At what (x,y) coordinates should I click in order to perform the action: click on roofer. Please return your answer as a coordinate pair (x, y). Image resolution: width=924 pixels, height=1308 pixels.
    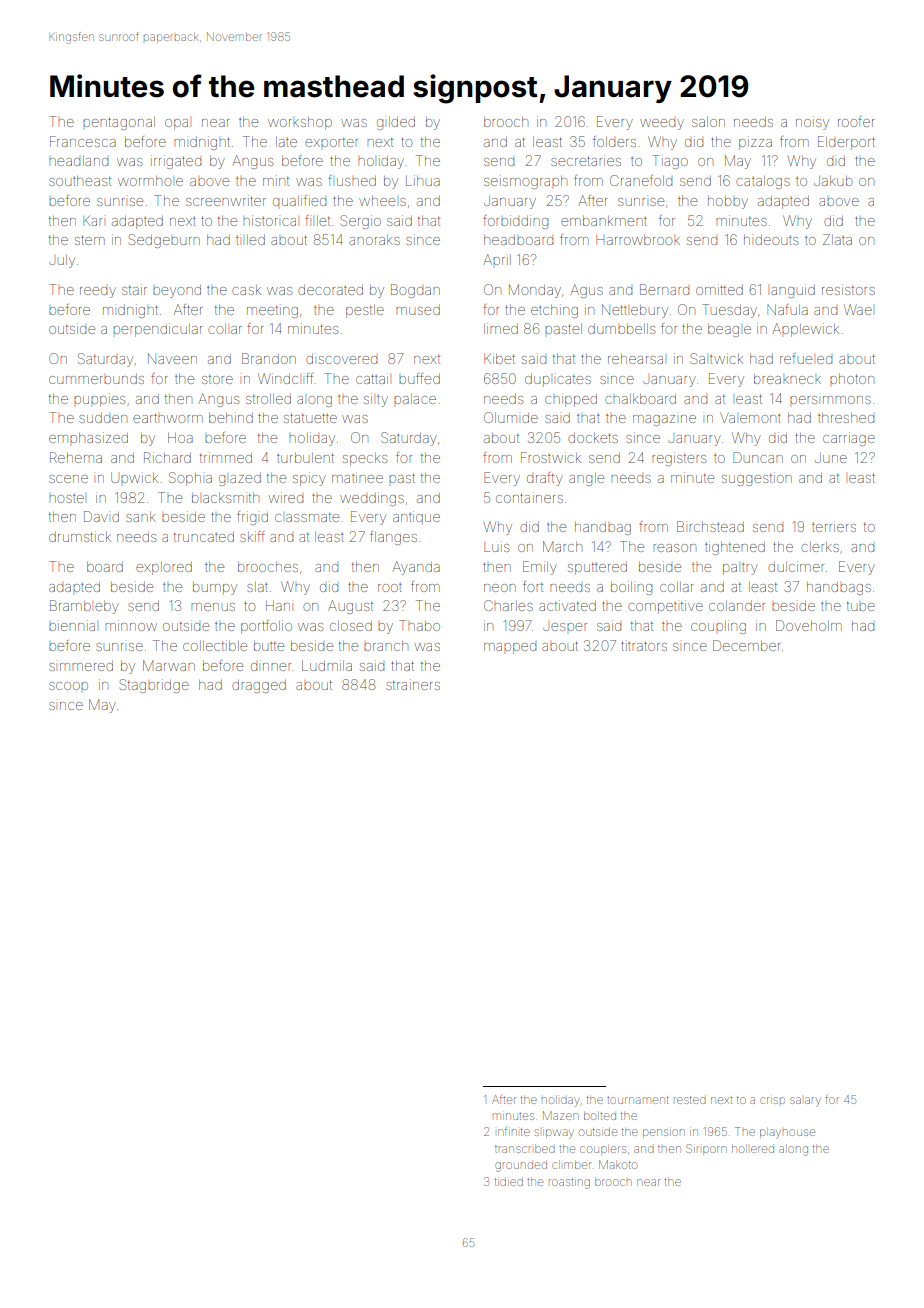
    Looking at the image, I should click on (856, 121).
